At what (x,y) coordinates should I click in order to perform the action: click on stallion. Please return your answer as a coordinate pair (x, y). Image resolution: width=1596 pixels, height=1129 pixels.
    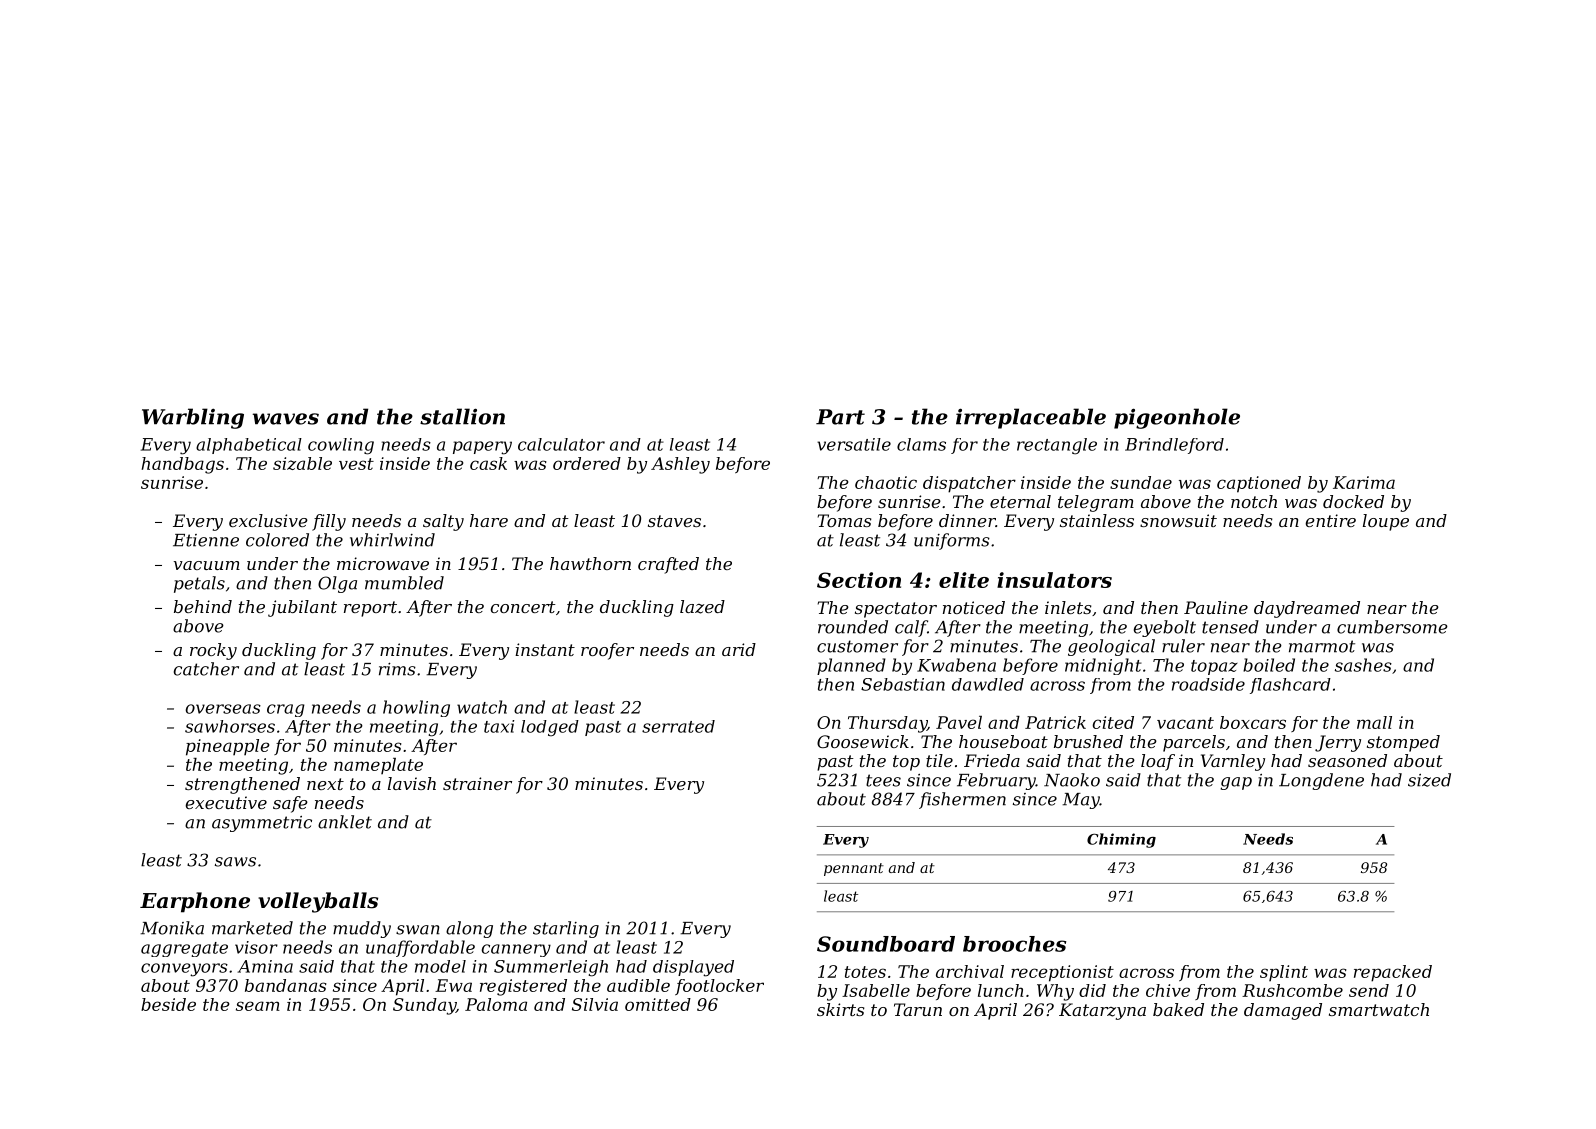
    Looking at the image, I should click on (462, 416).
